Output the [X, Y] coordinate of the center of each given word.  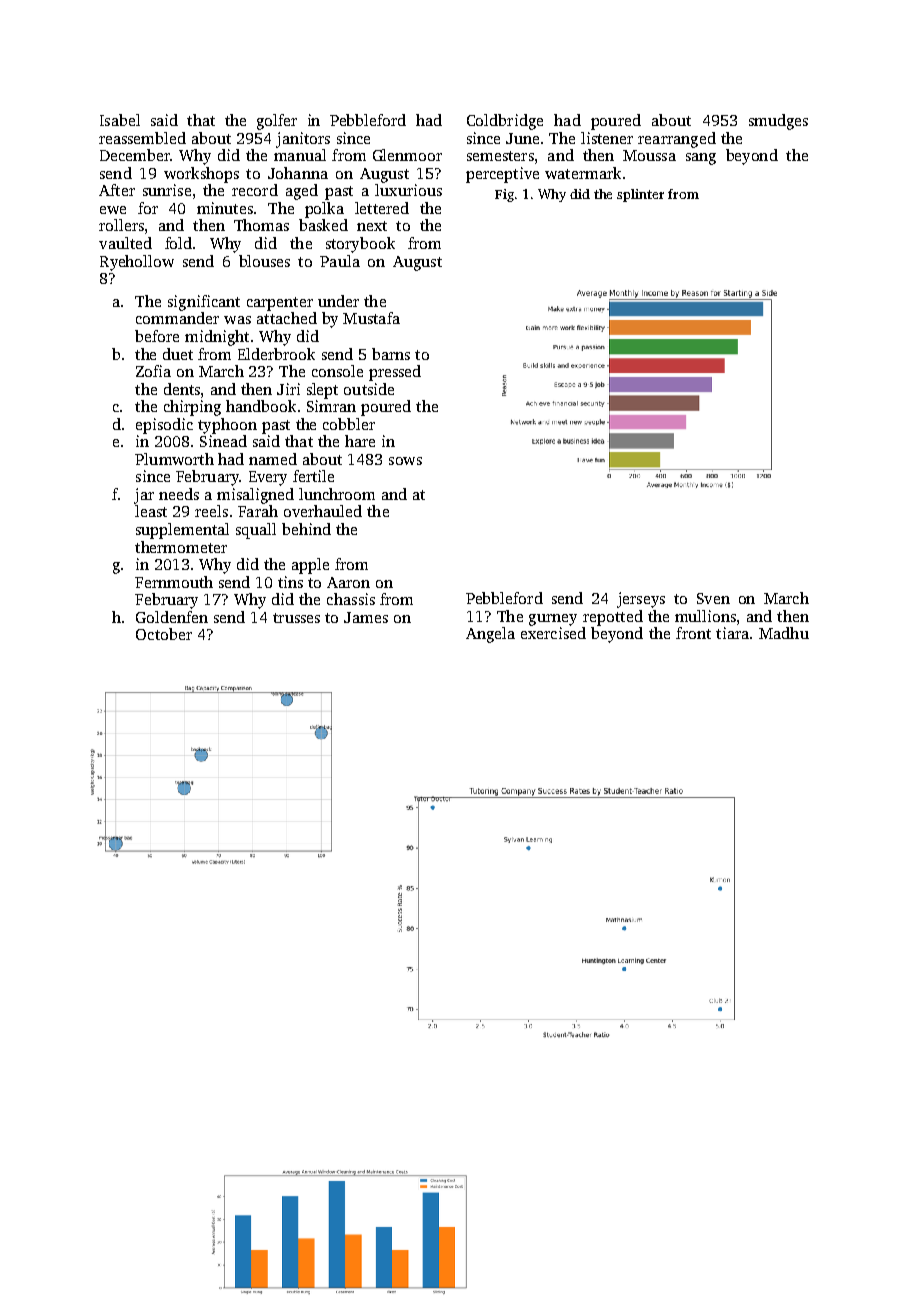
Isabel [120, 120]
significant [204, 303]
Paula [340, 261]
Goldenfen [172, 617]
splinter [640, 195]
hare [360, 441]
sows [405, 461]
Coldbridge [505, 122]
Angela [490, 635]
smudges [778, 122]
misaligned [255, 496]
